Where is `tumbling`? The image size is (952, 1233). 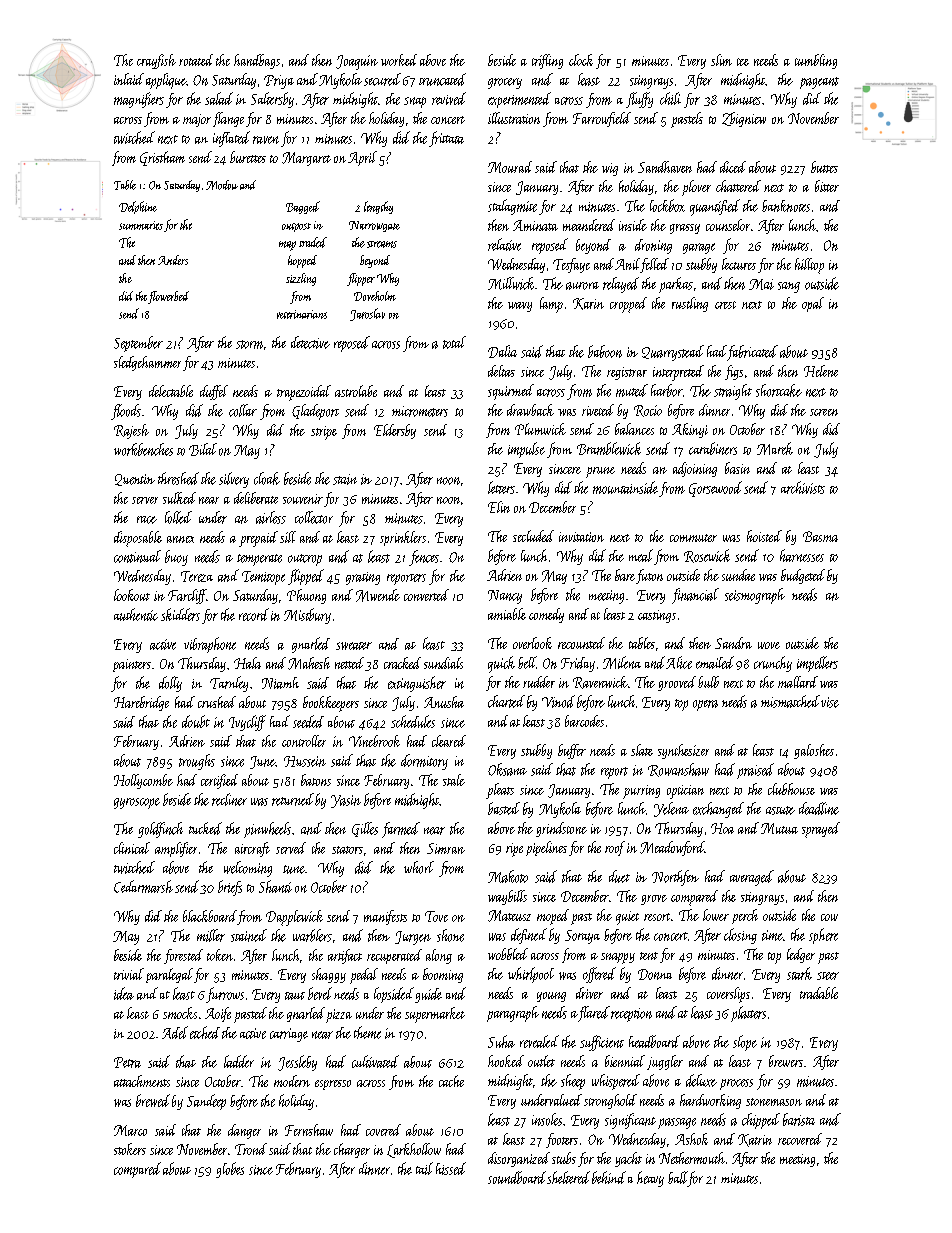 tumbling is located at coordinates (816, 61).
